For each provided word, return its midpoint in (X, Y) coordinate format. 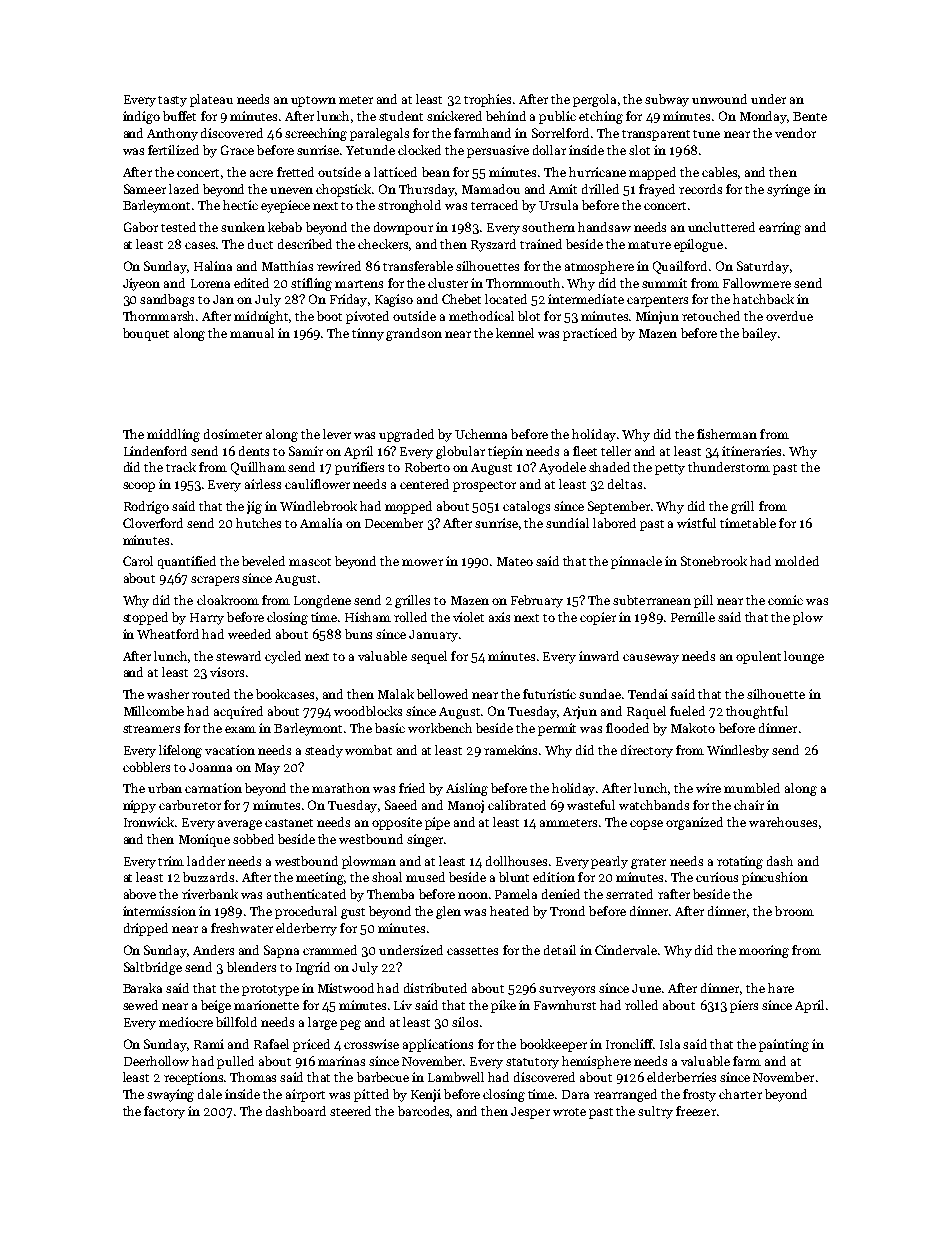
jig (254, 507)
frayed (657, 190)
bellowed (442, 694)
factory (164, 1112)
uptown (313, 101)
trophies (487, 100)
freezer (696, 1111)
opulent (758, 657)
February (537, 601)
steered (350, 1111)
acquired (238, 712)
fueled (687, 711)
